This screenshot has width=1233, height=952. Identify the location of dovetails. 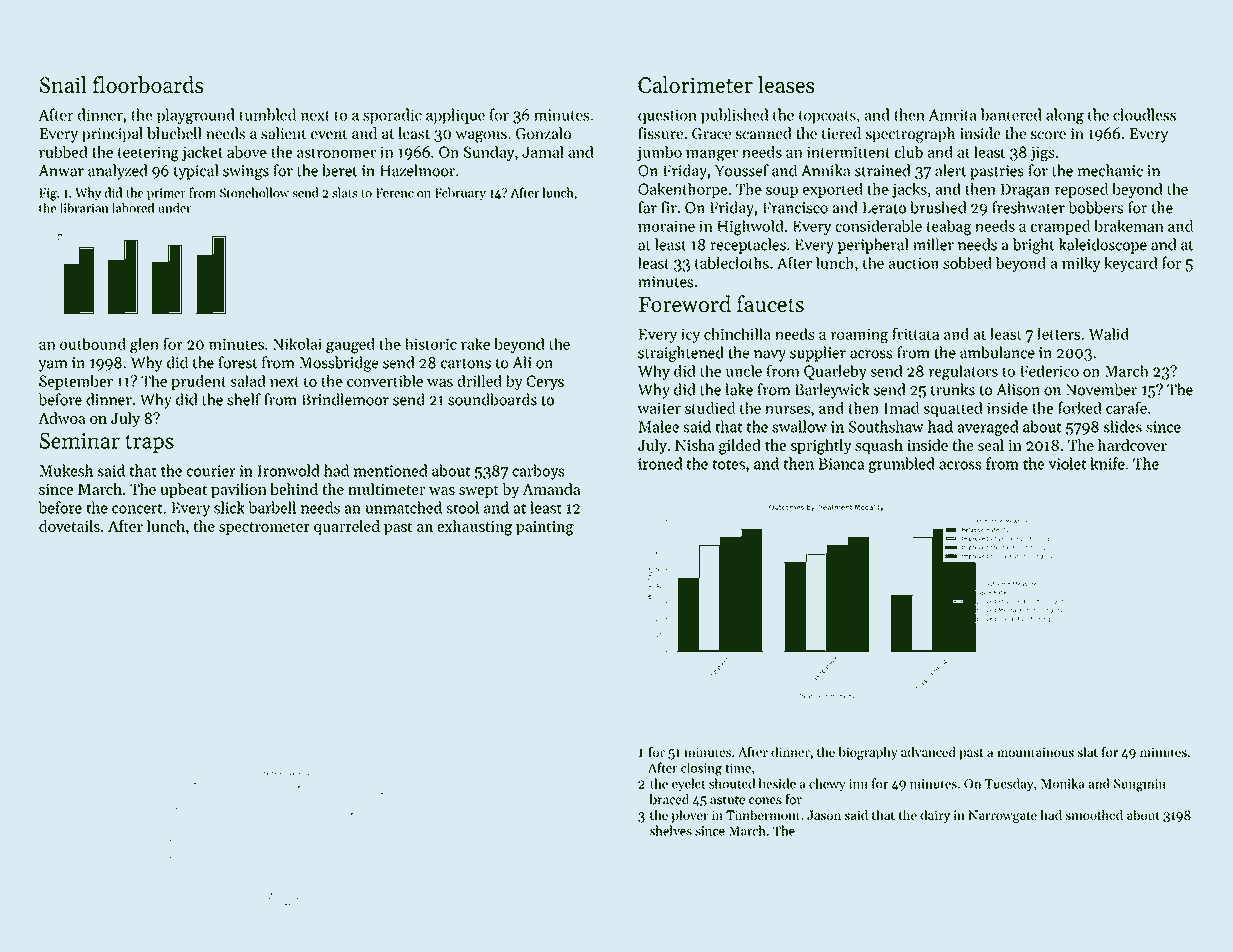
(69, 526).
